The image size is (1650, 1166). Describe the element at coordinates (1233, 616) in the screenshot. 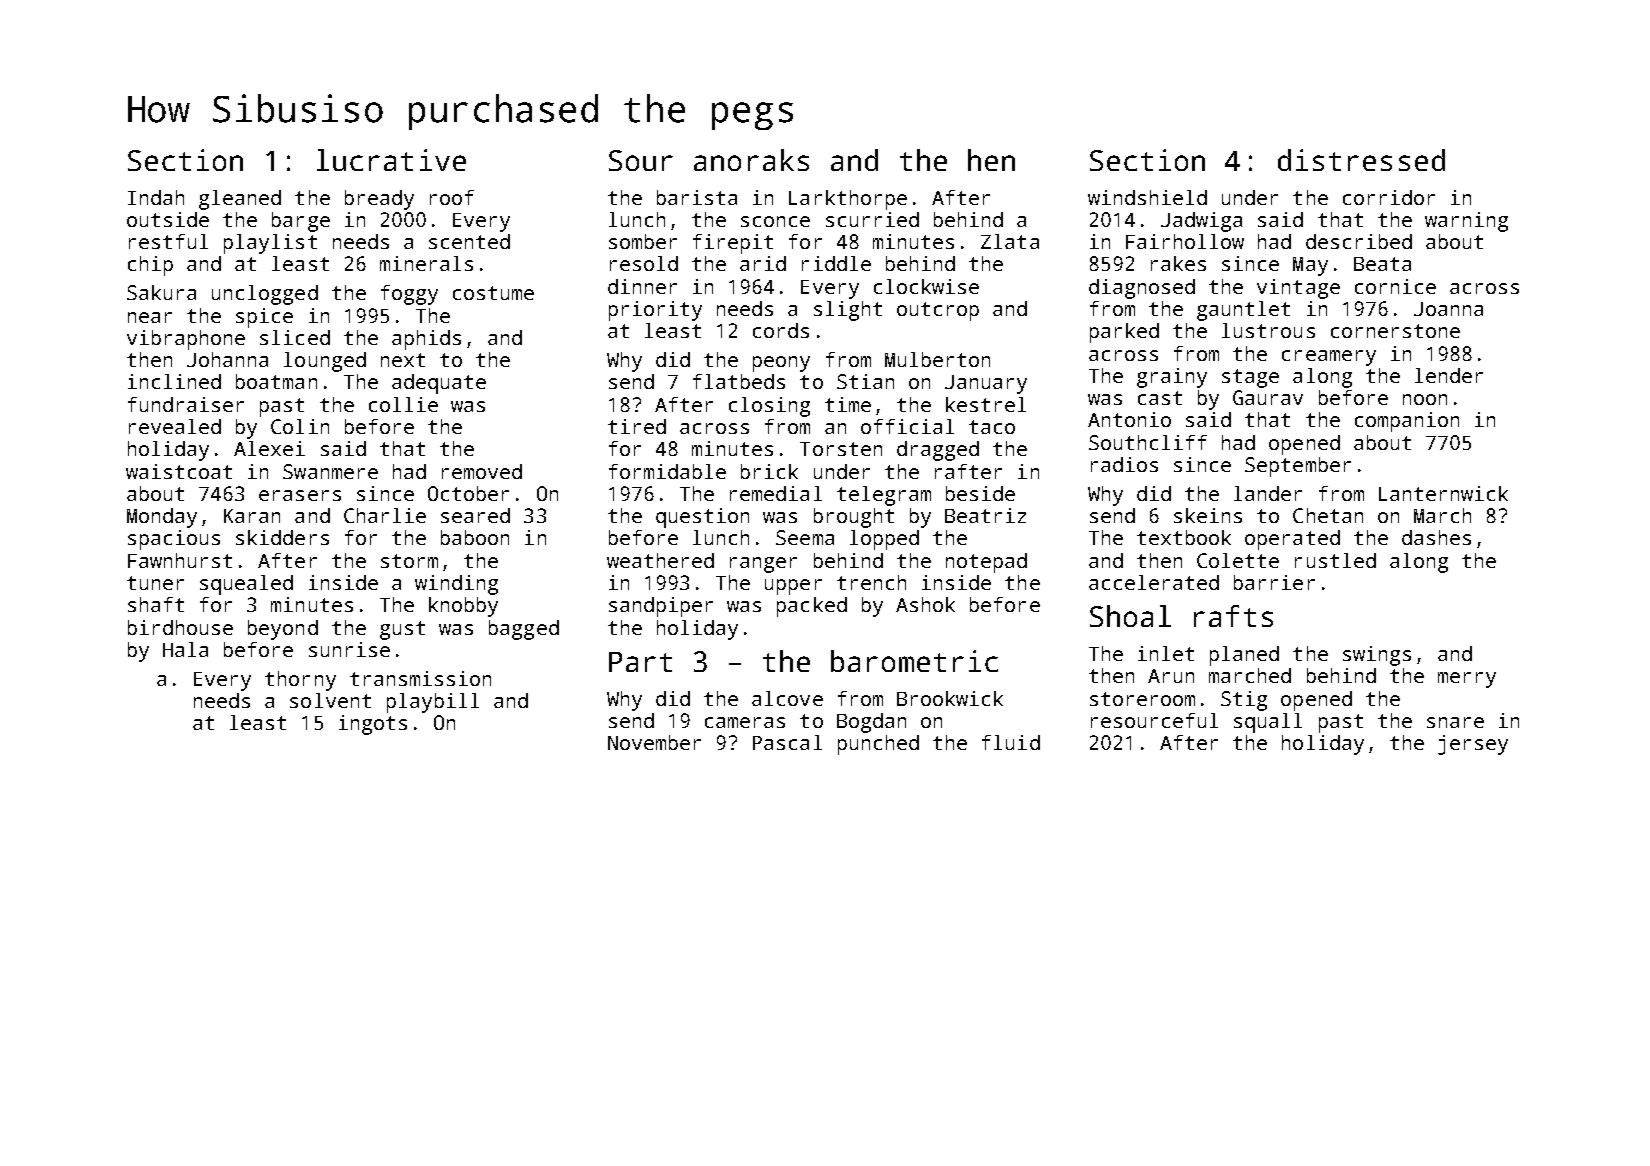

I see `rafts` at that location.
